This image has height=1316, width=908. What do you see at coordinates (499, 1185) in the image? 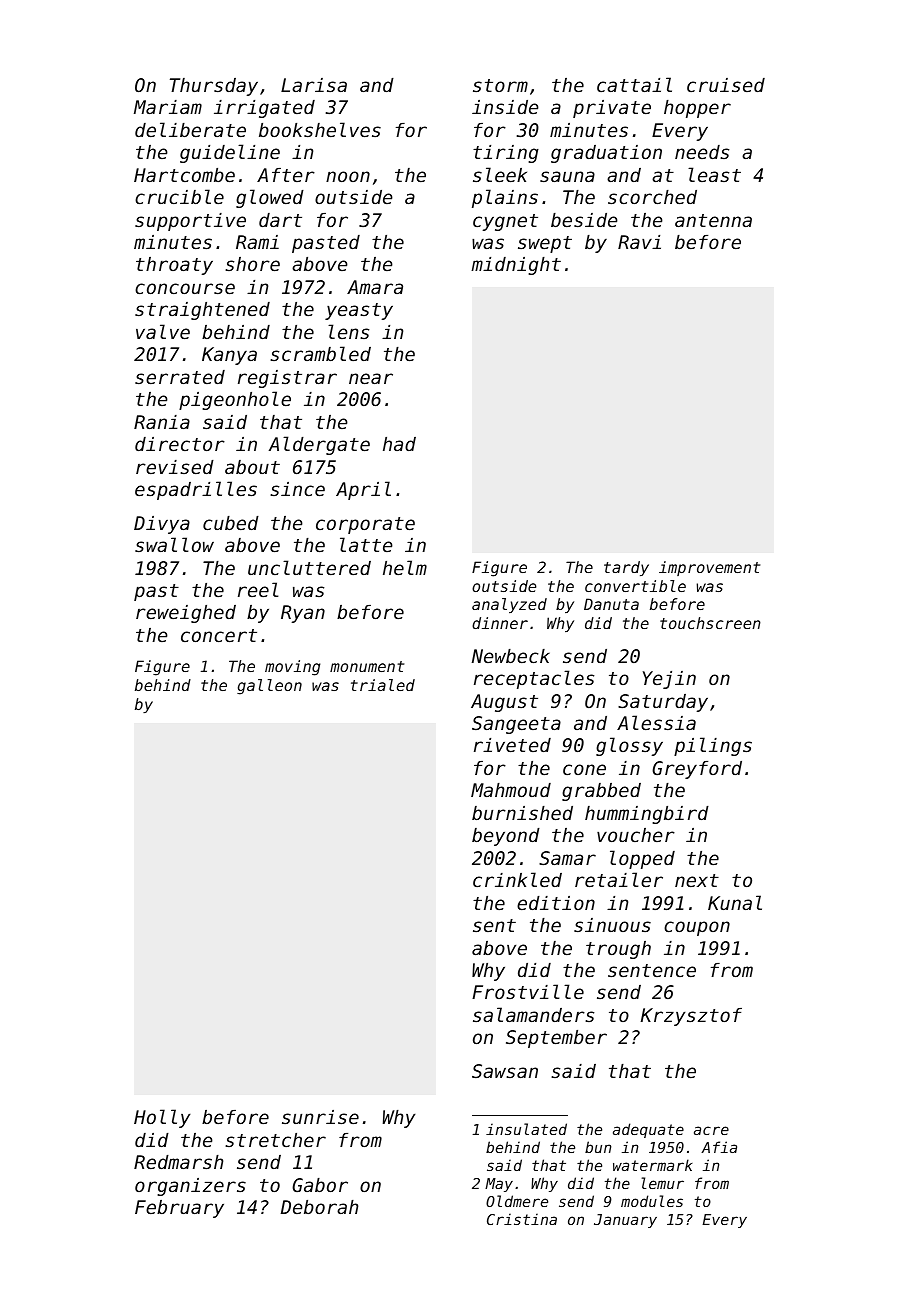
I see `May` at bounding box center [499, 1185].
